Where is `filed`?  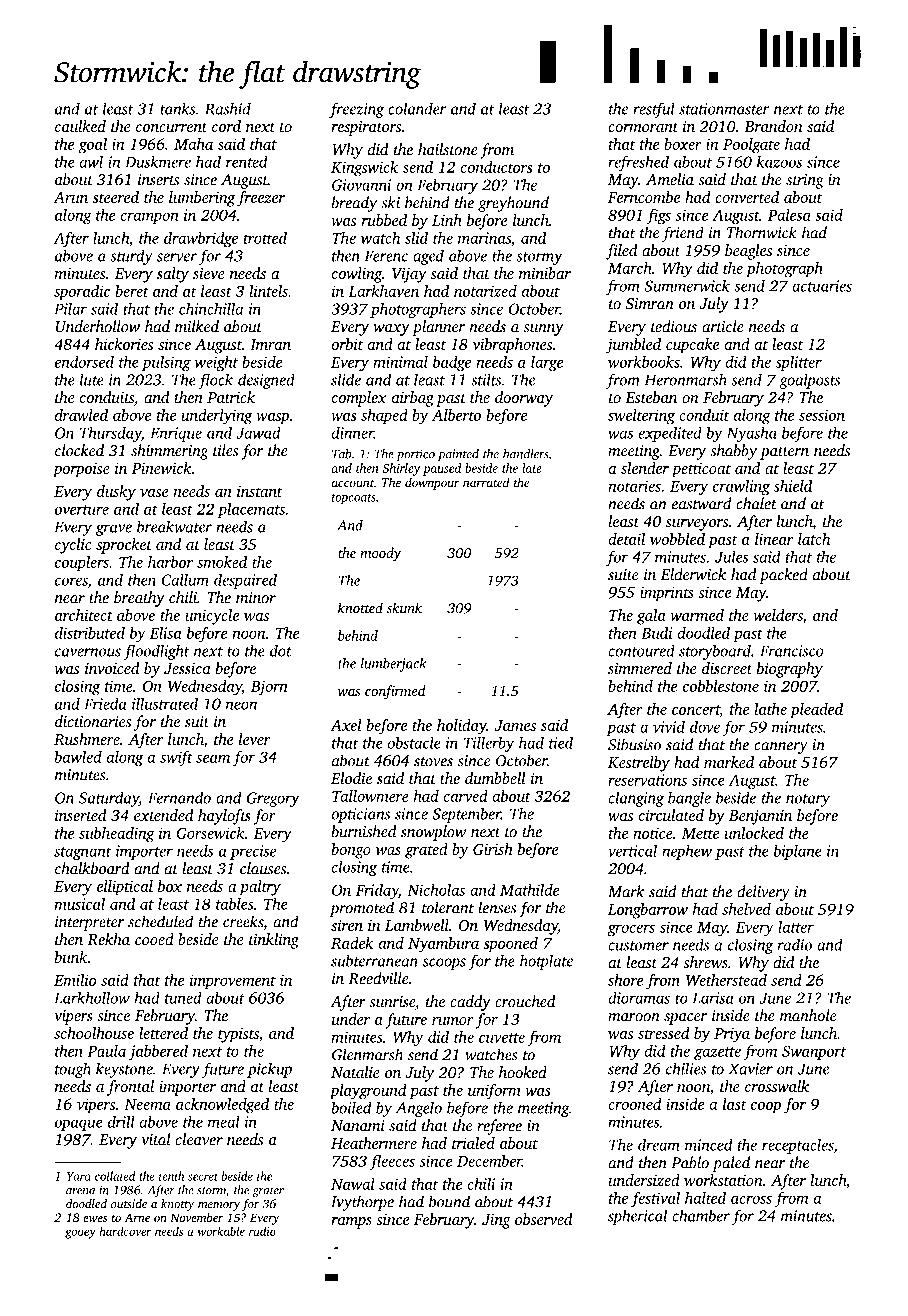
filed is located at coordinates (622, 252).
